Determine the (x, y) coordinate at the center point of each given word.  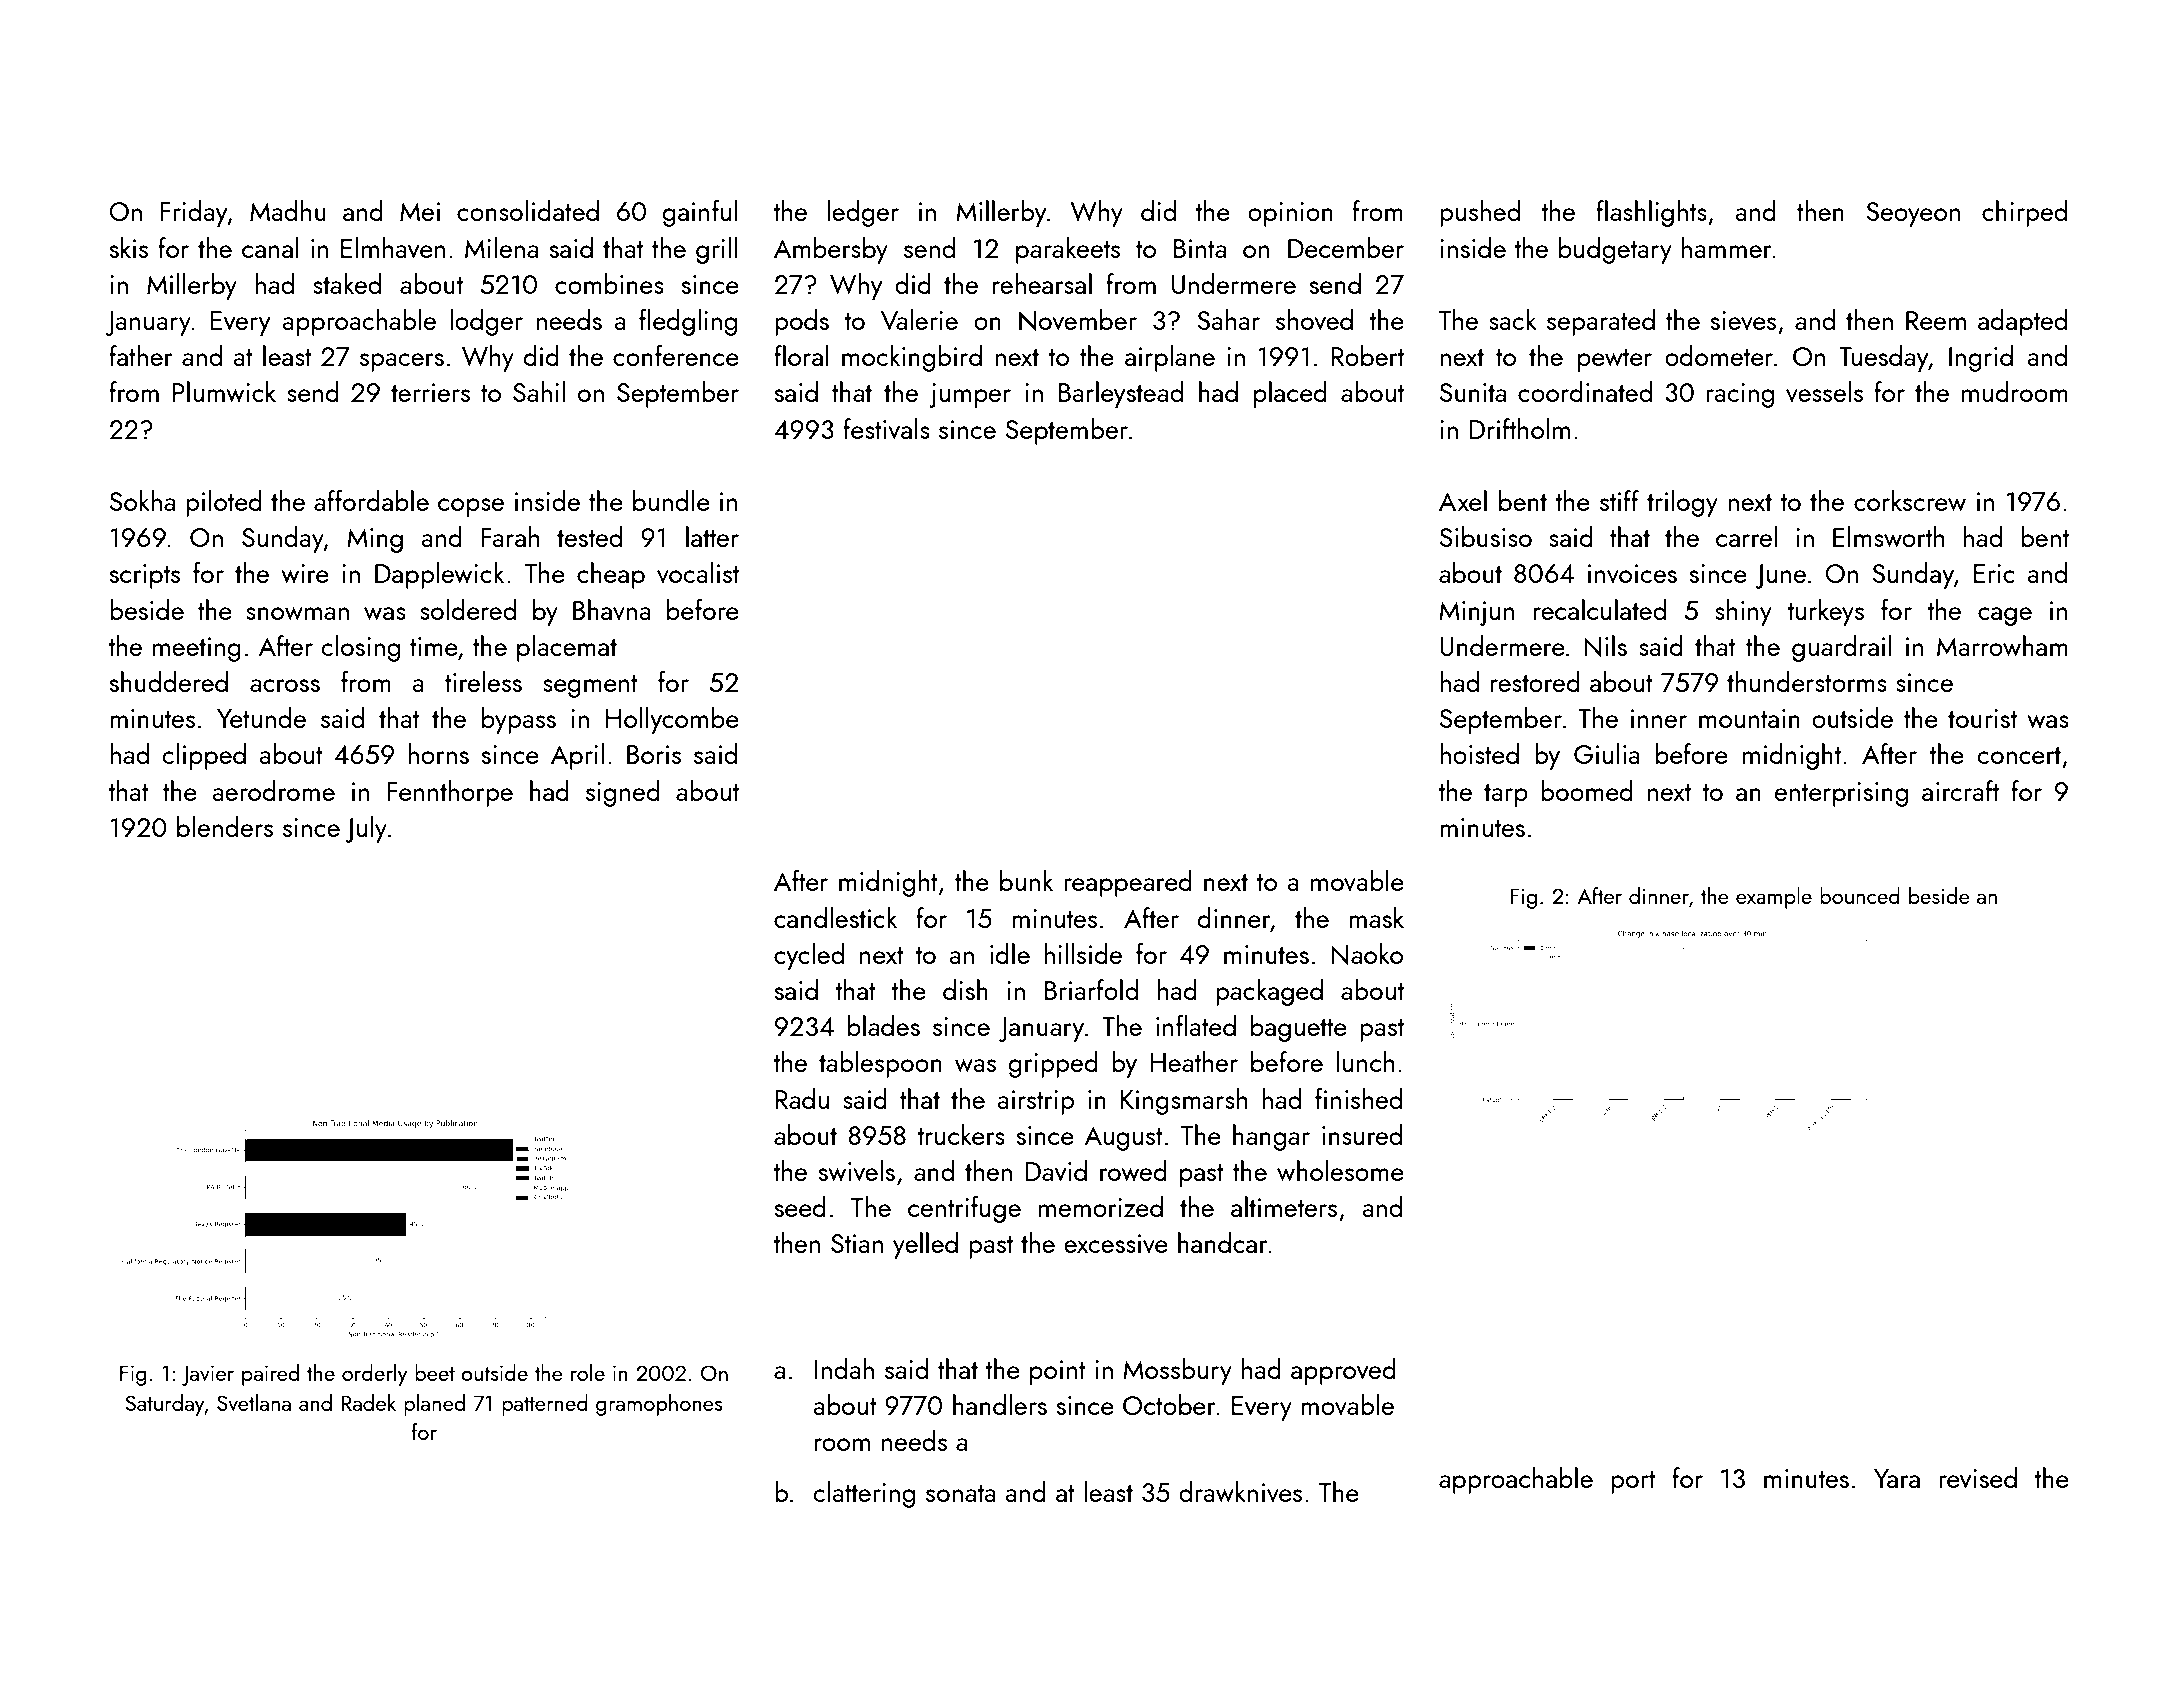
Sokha (142, 500)
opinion (1290, 214)
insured (1362, 1134)
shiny (1743, 612)
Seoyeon (1913, 214)
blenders (225, 826)
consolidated (528, 210)
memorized (1101, 1206)
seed (800, 1206)
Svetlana (254, 1402)
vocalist (698, 572)
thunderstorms (1807, 681)
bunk (1026, 880)
